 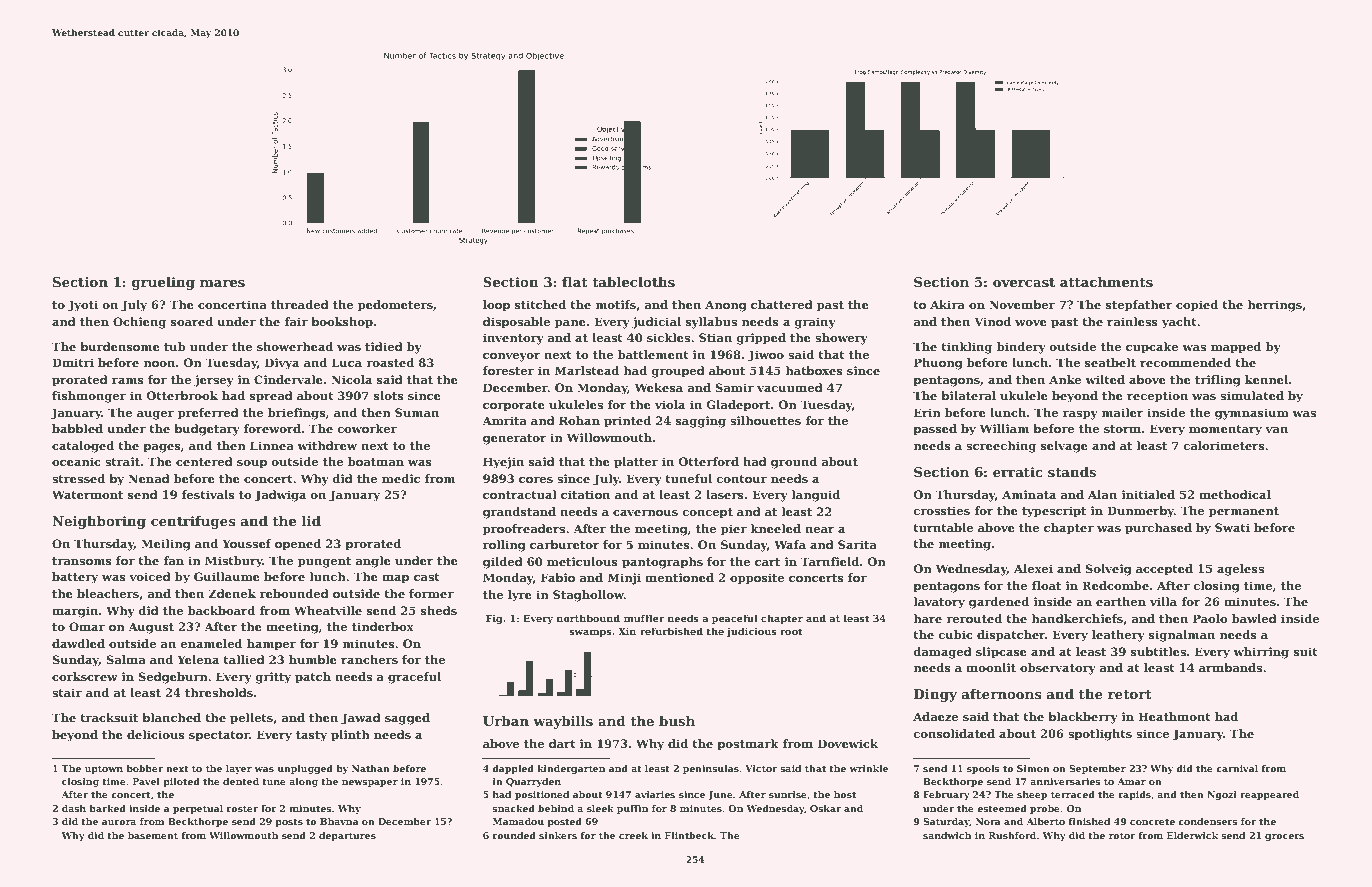 What do you see at coordinates (1106, 282) in the screenshot?
I see `attachments` at bounding box center [1106, 282].
